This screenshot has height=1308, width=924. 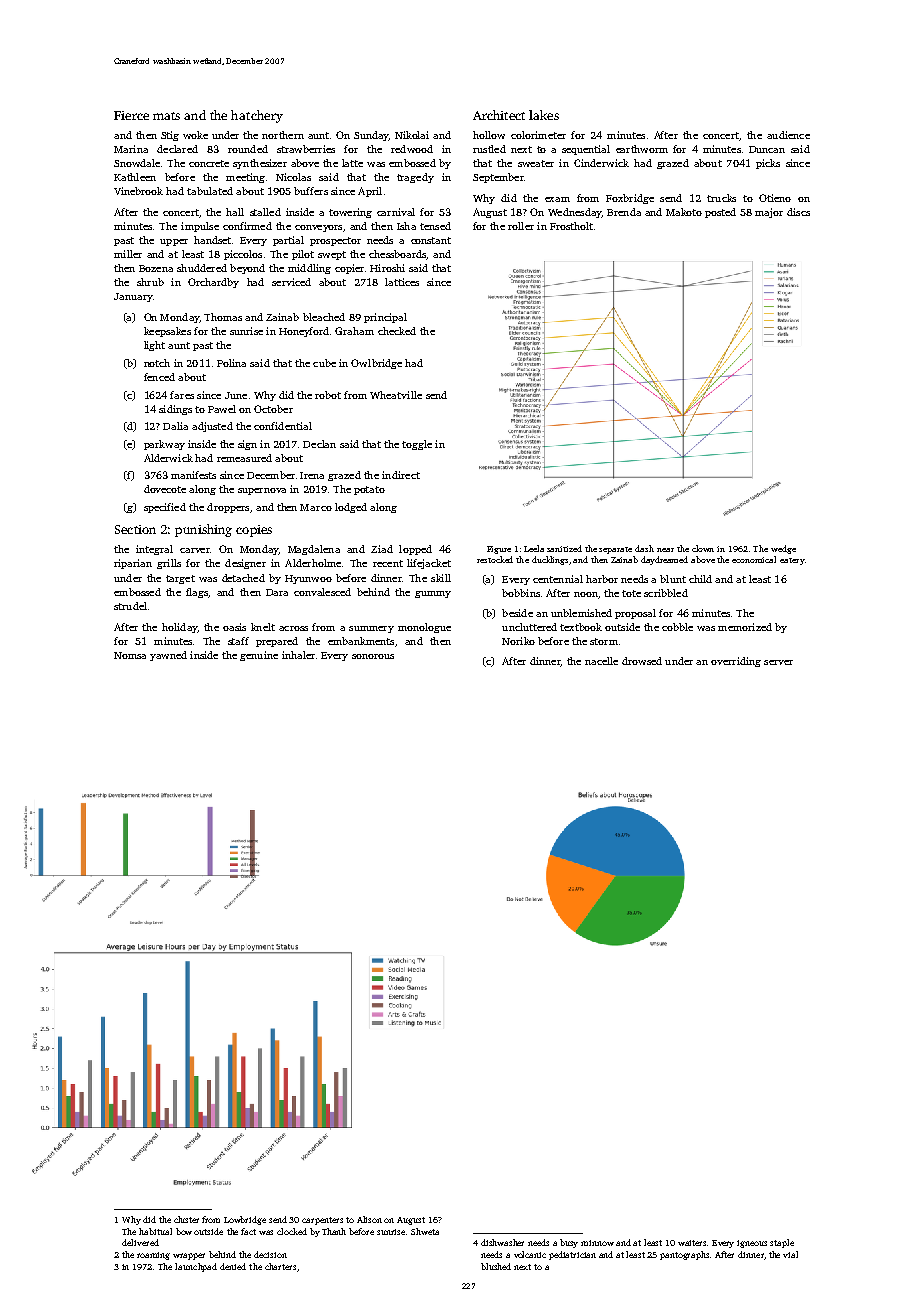 I want to click on Shweta, so click(x=425, y=1231).
